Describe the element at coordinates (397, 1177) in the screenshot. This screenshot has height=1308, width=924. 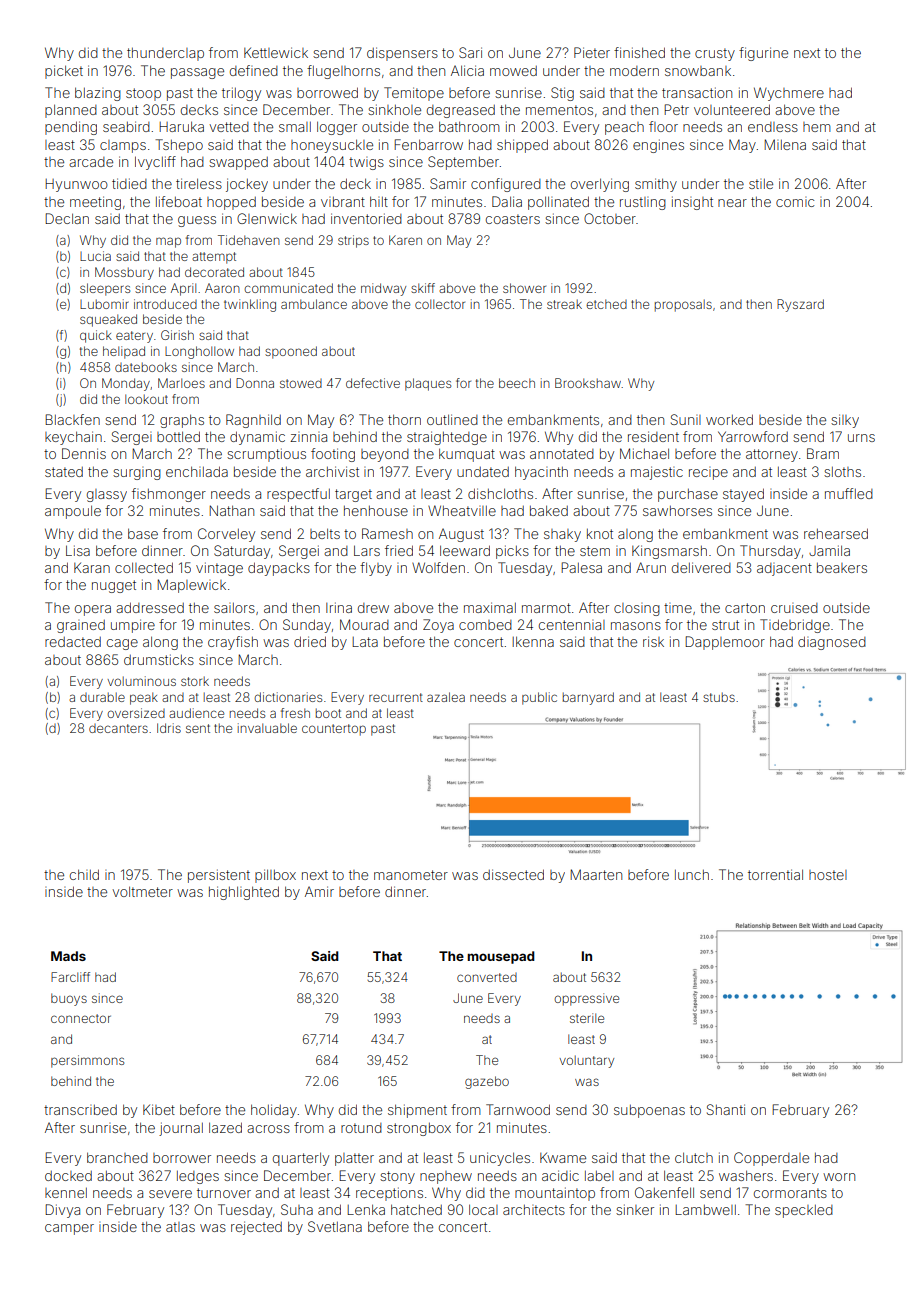
I see `stony` at that location.
